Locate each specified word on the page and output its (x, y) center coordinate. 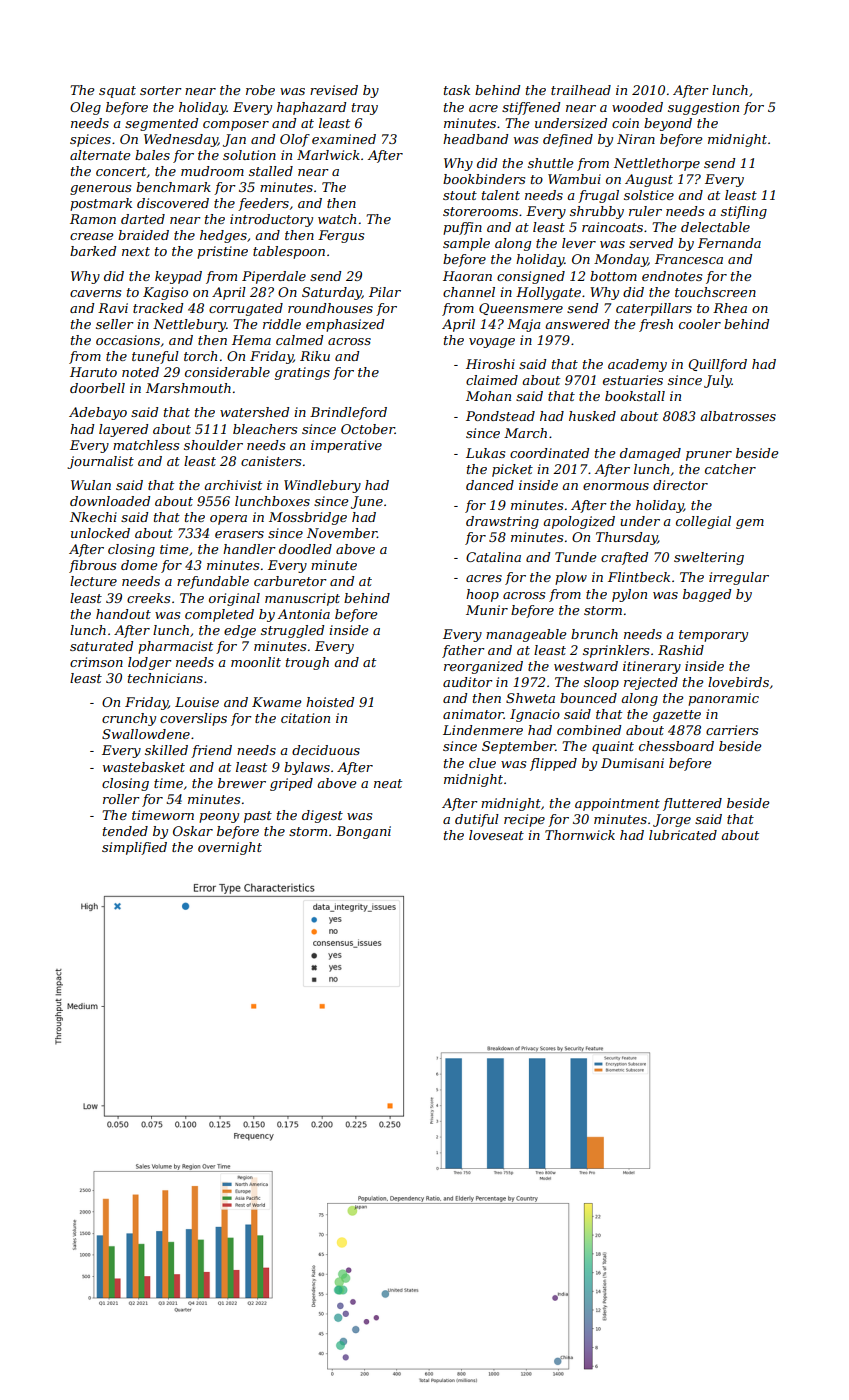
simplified (134, 848)
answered (577, 324)
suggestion (703, 108)
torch (200, 356)
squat (117, 92)
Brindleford (348, 413)
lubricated (683, 835)
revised (334, 90)
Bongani (363, 832)
